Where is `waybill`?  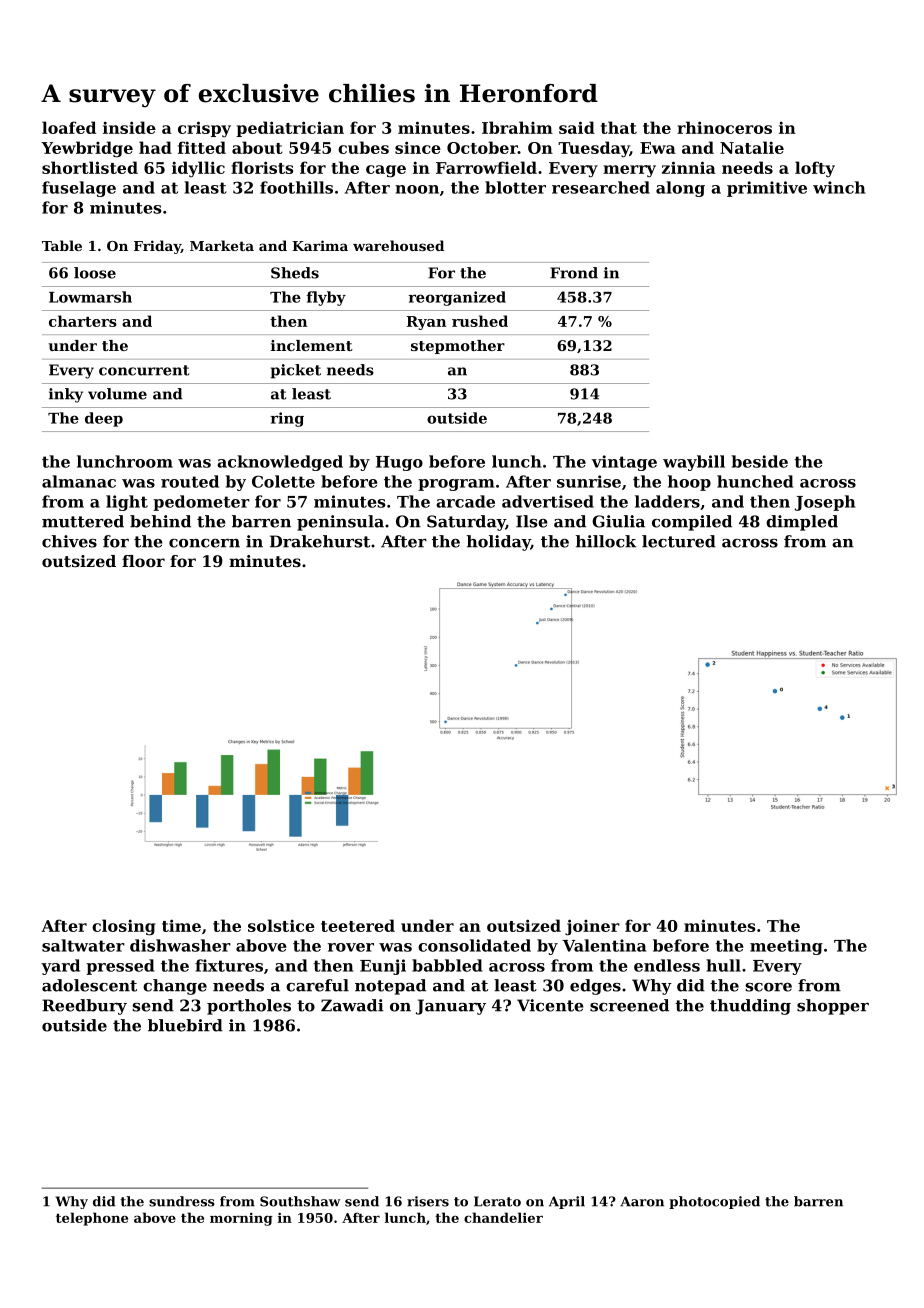
waybill is located at coordinates (694, 463).
